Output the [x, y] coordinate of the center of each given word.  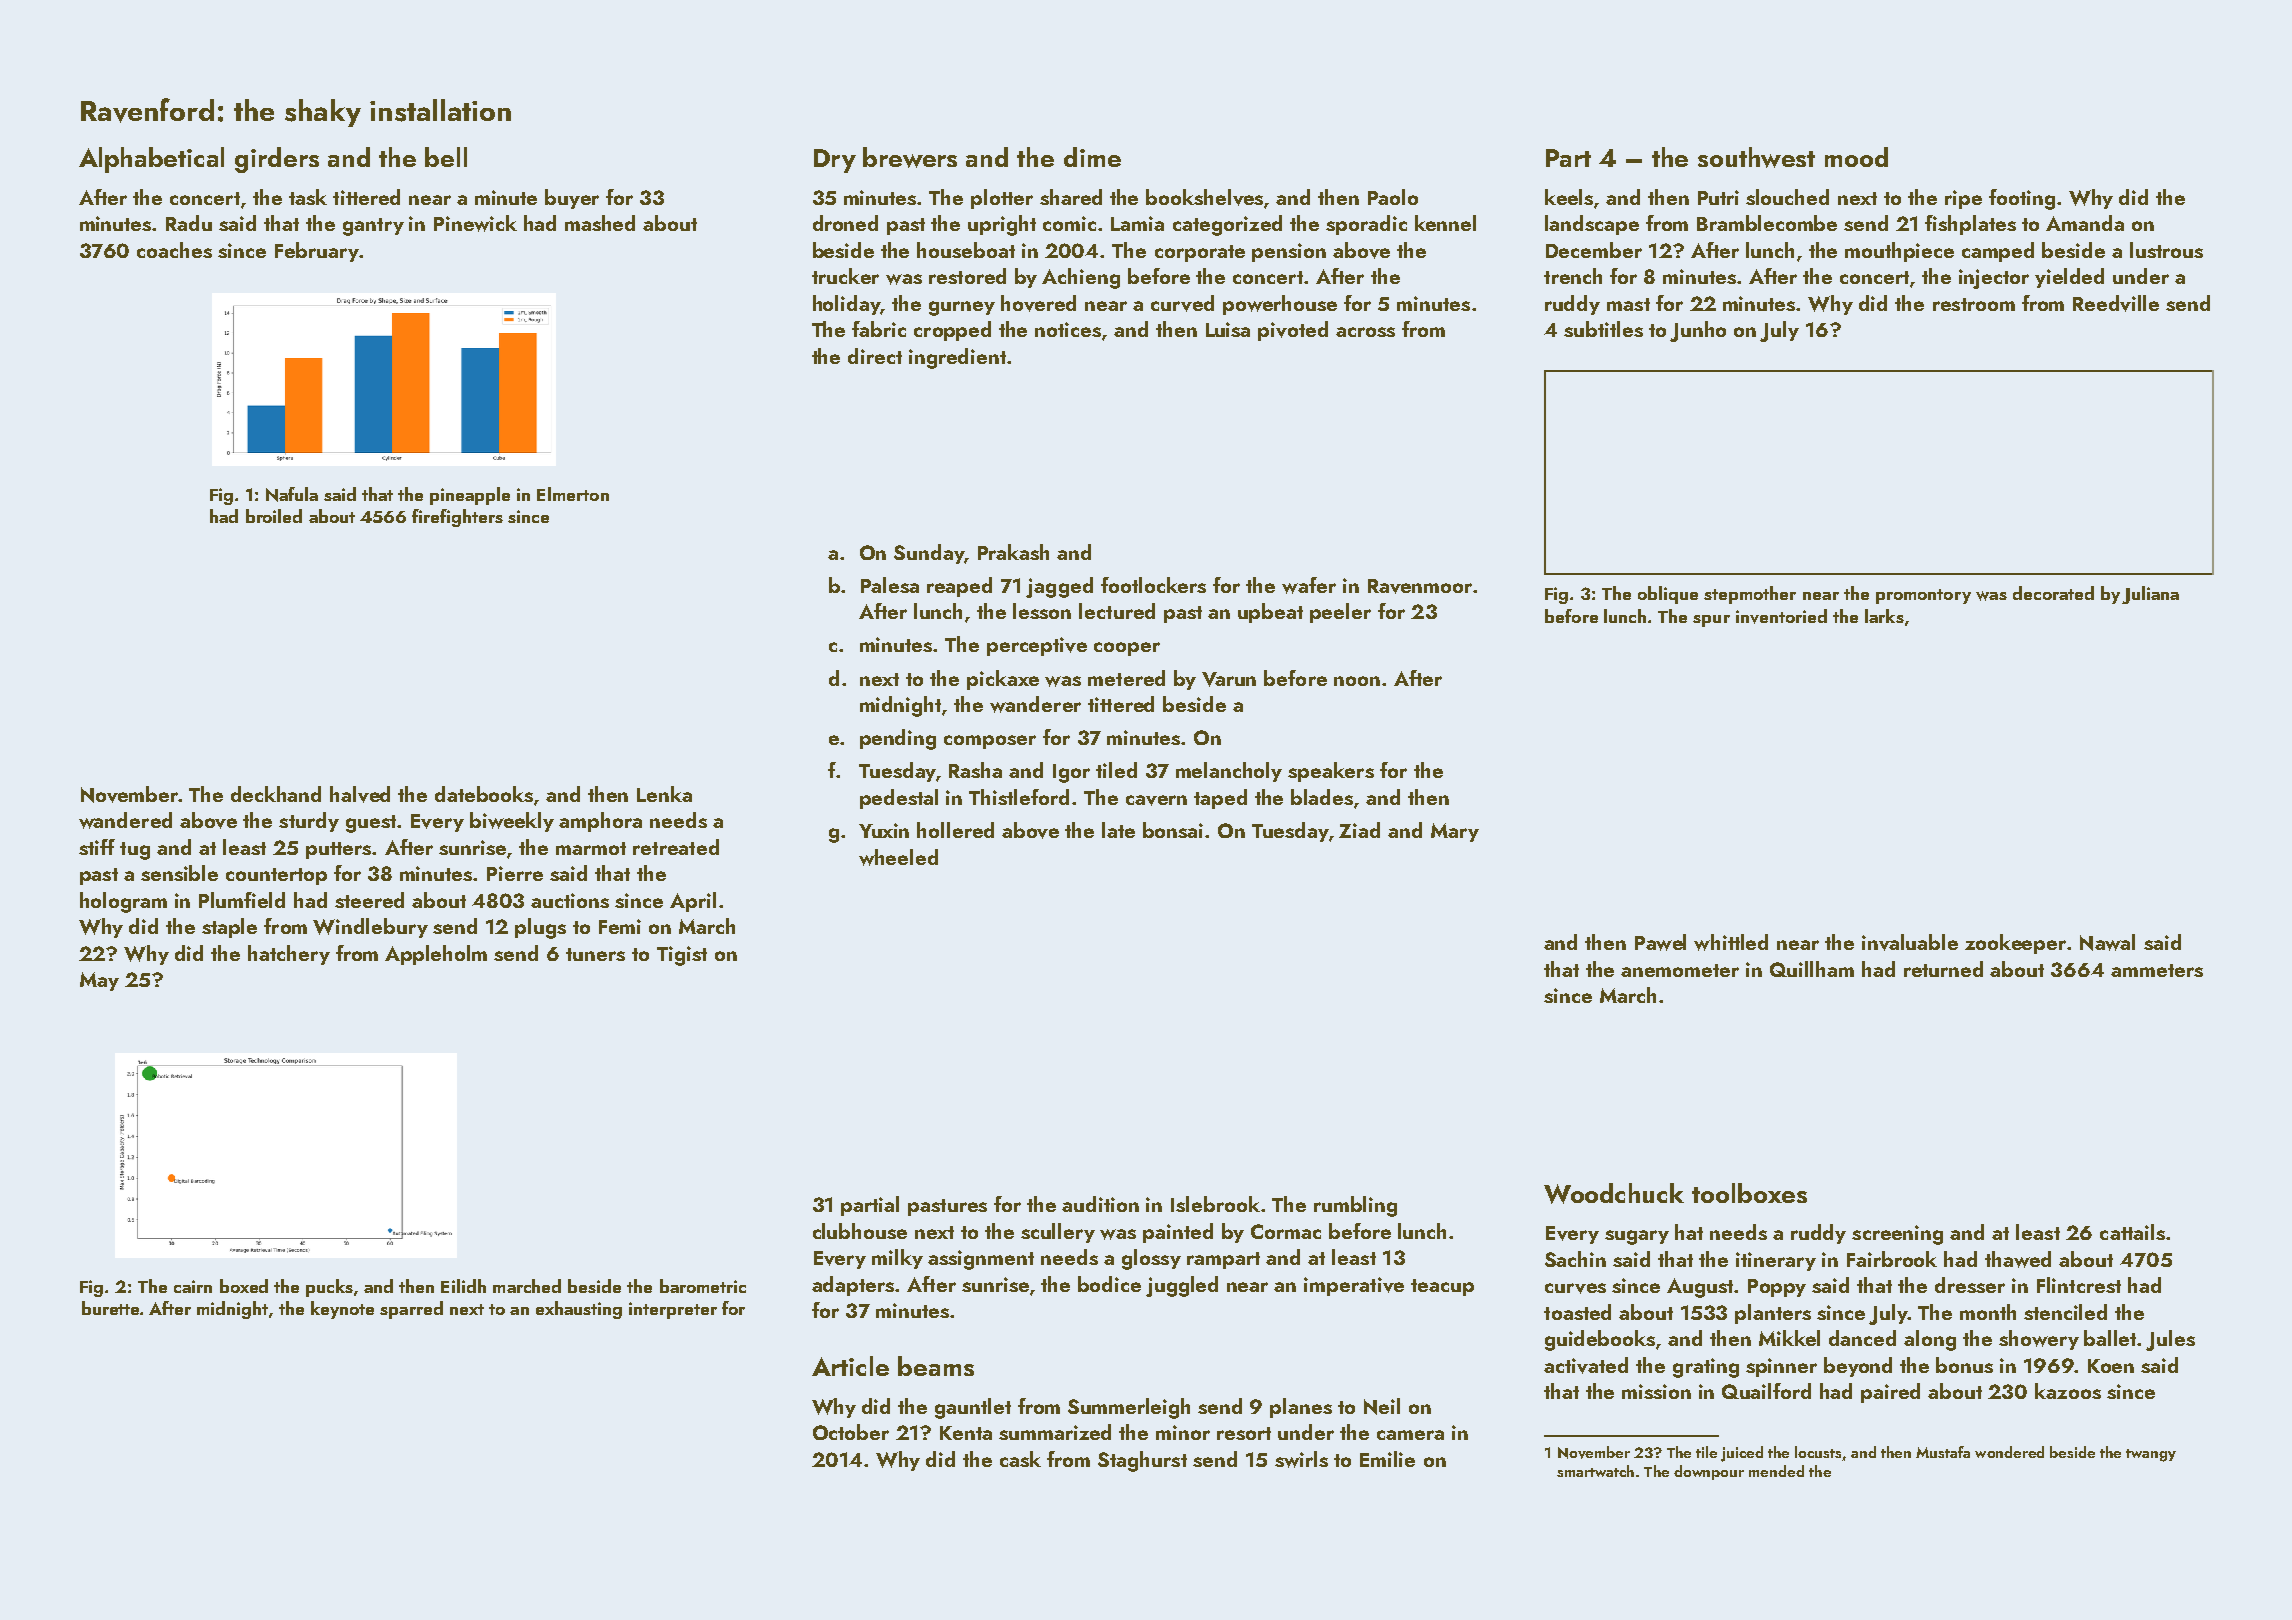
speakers [1331, 772]
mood [1856, 157]
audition [1100, 1204]
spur [1711, 621]
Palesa [890, 585]
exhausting [579, 1310]
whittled [1731, 942]
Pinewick [475, 223]
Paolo [1393, 197]
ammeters [2157, 970]
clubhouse [860, 1231]
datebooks [484, 794]
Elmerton [573, 494]
